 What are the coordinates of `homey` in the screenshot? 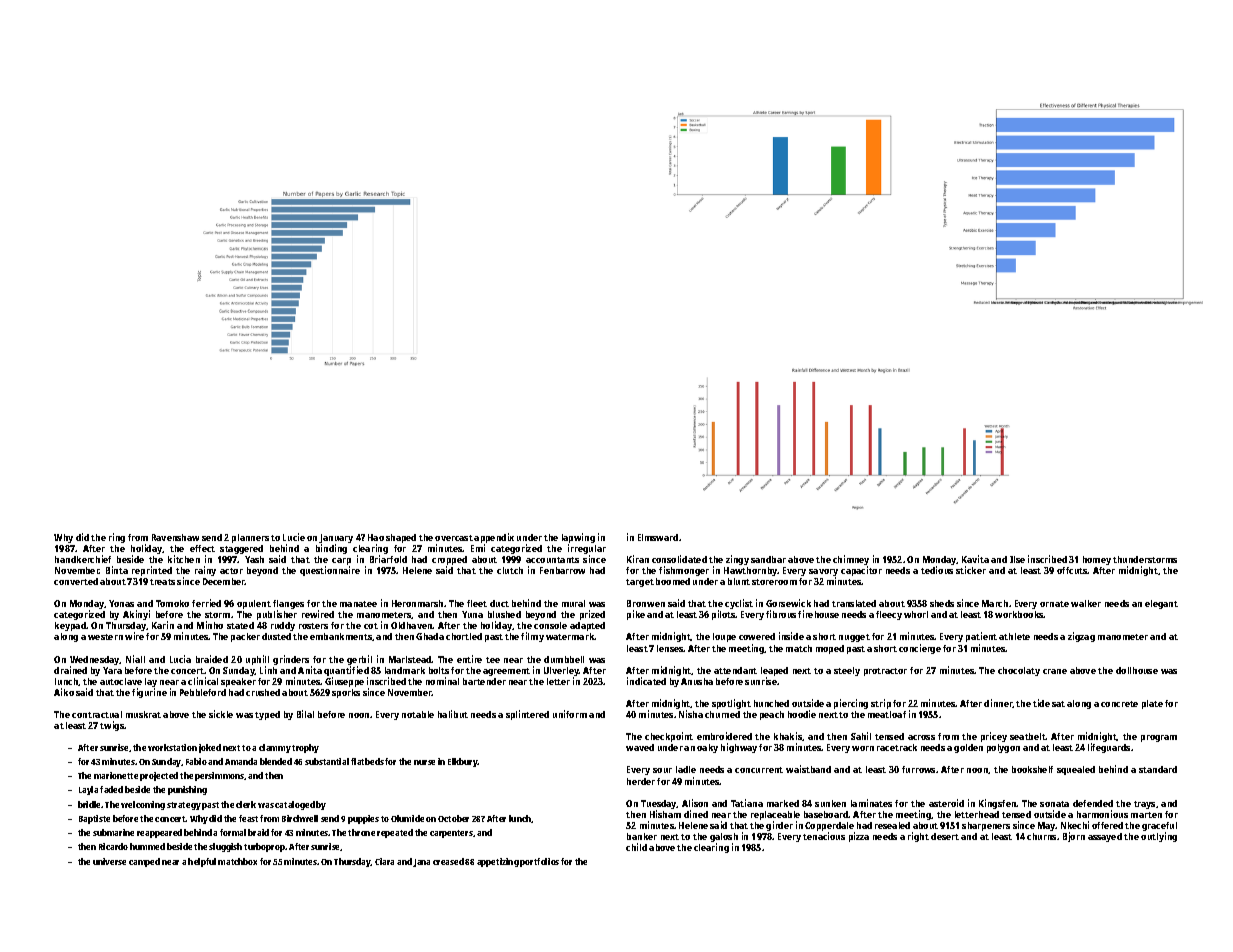 It's located at (1097, 560).
